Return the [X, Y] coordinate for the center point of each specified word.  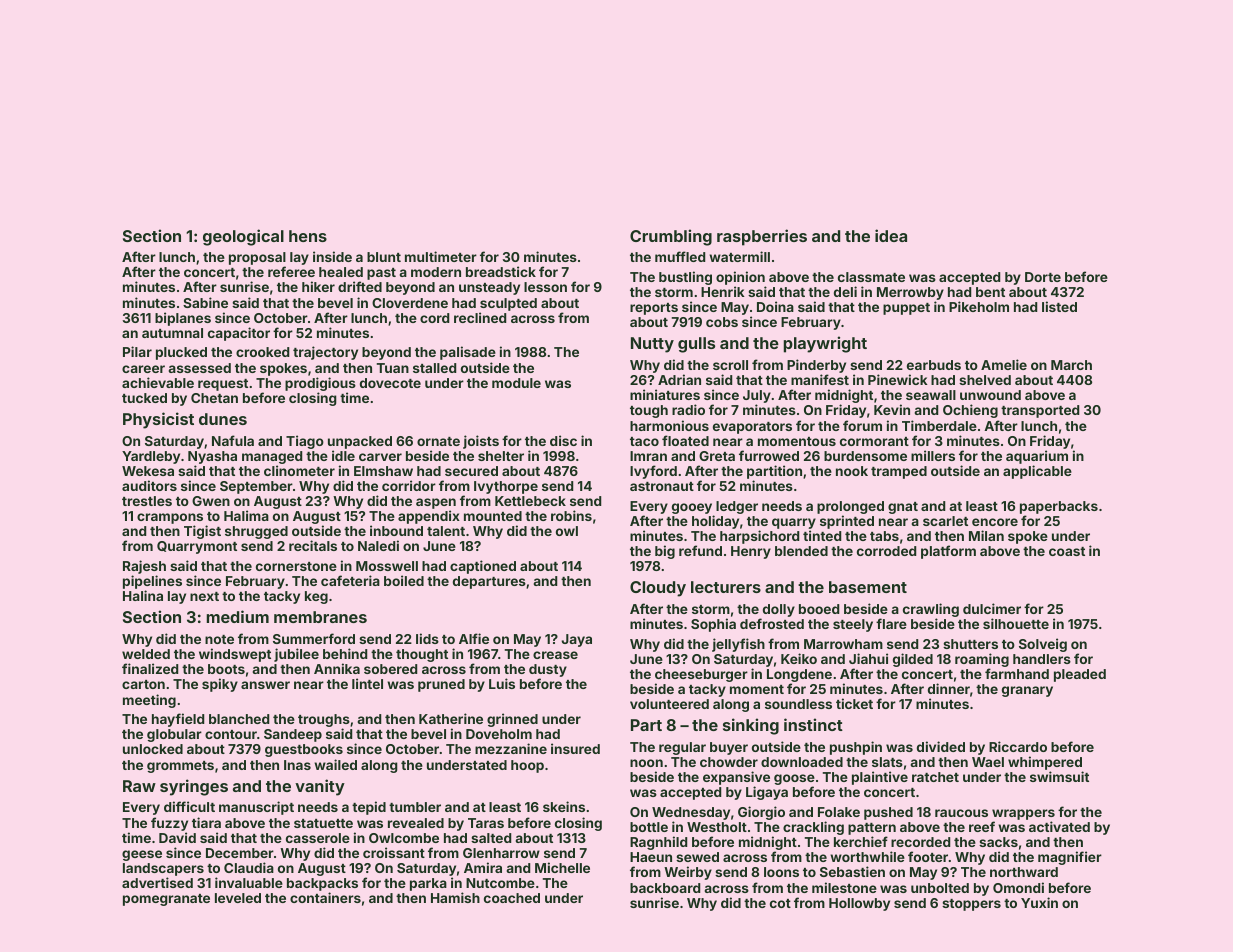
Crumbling [671, 237]
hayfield [178, 720]
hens [308, 236]
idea [891, 235]
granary [1027, 691]
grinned [512, 720]
